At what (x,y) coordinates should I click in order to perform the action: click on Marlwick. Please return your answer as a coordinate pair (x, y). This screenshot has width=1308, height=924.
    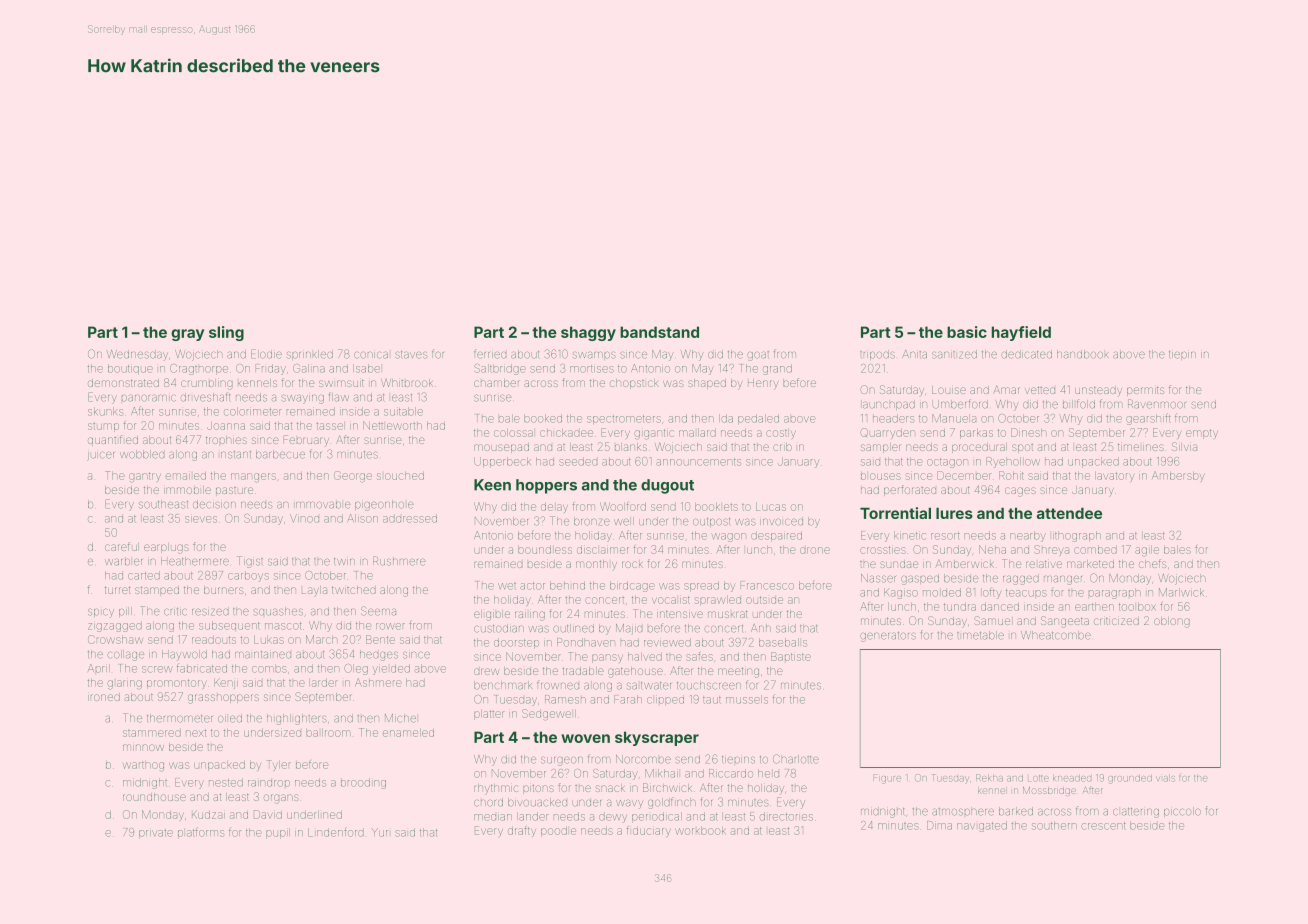
    Looking at the image, I should click on (1181, 592).
